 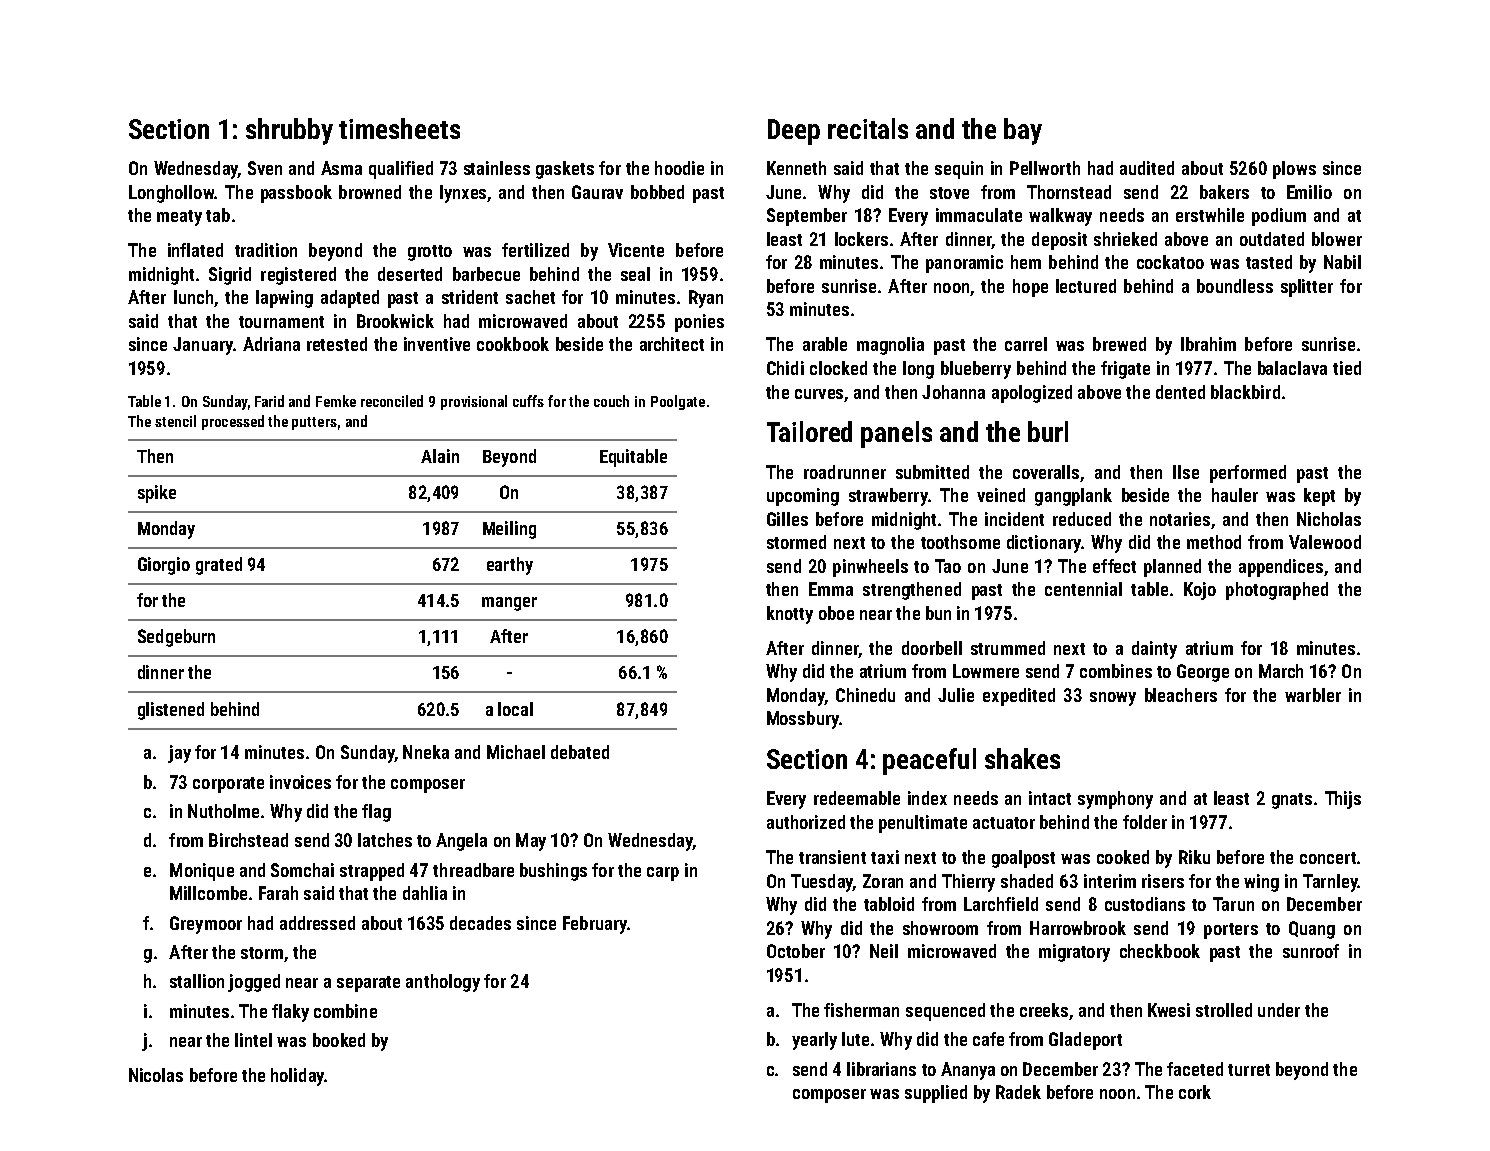 What do you see at coordinates (157, 494) in the screenshot?
I see `spike` at bounding box center [157, 494].
